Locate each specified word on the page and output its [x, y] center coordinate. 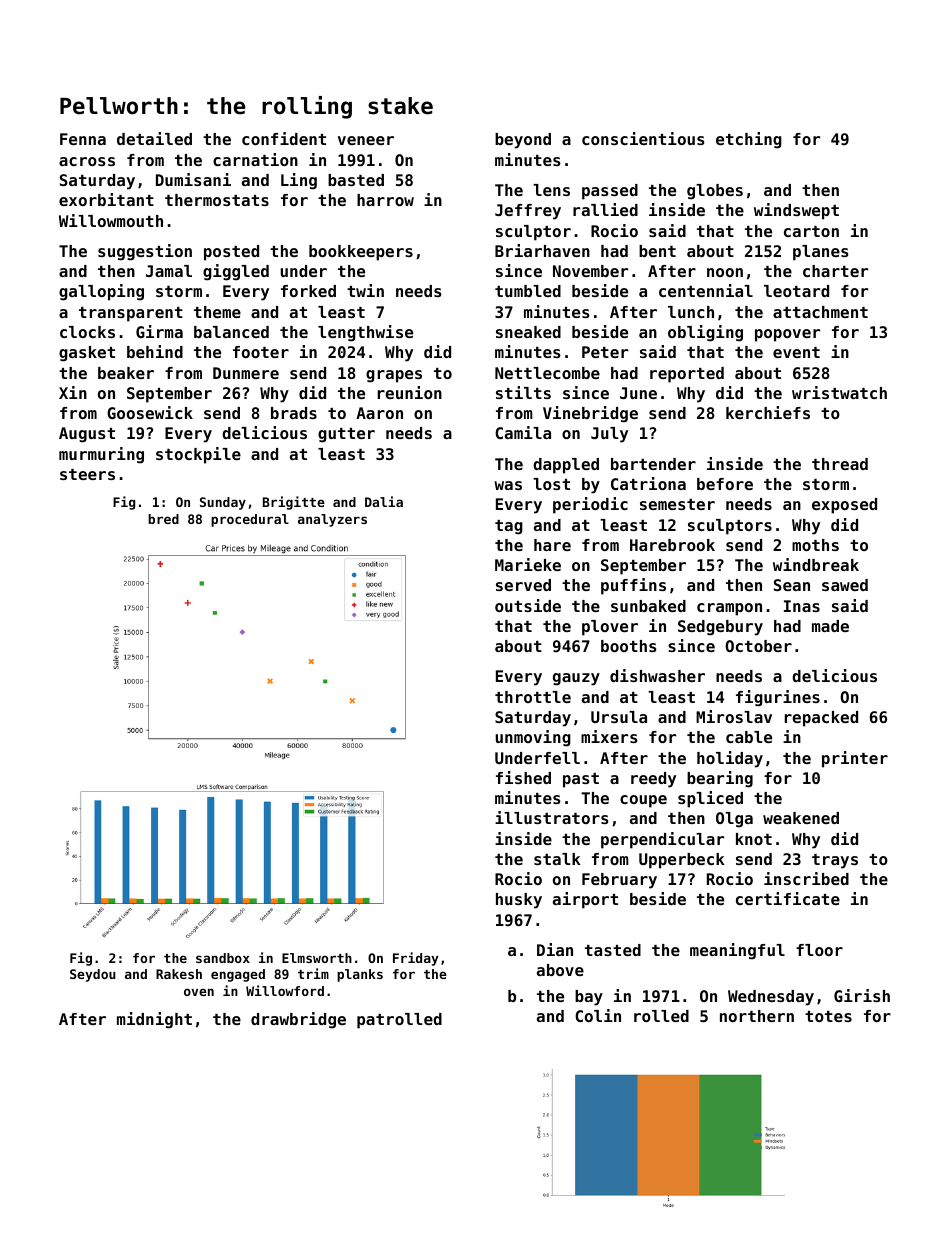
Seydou [93, 975]
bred [163, 519]
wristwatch [839, 392]
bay [589, 998]
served [523, 585]
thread [840, 464]
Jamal [169, 271]
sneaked [528, 332]
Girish [862, 995]
